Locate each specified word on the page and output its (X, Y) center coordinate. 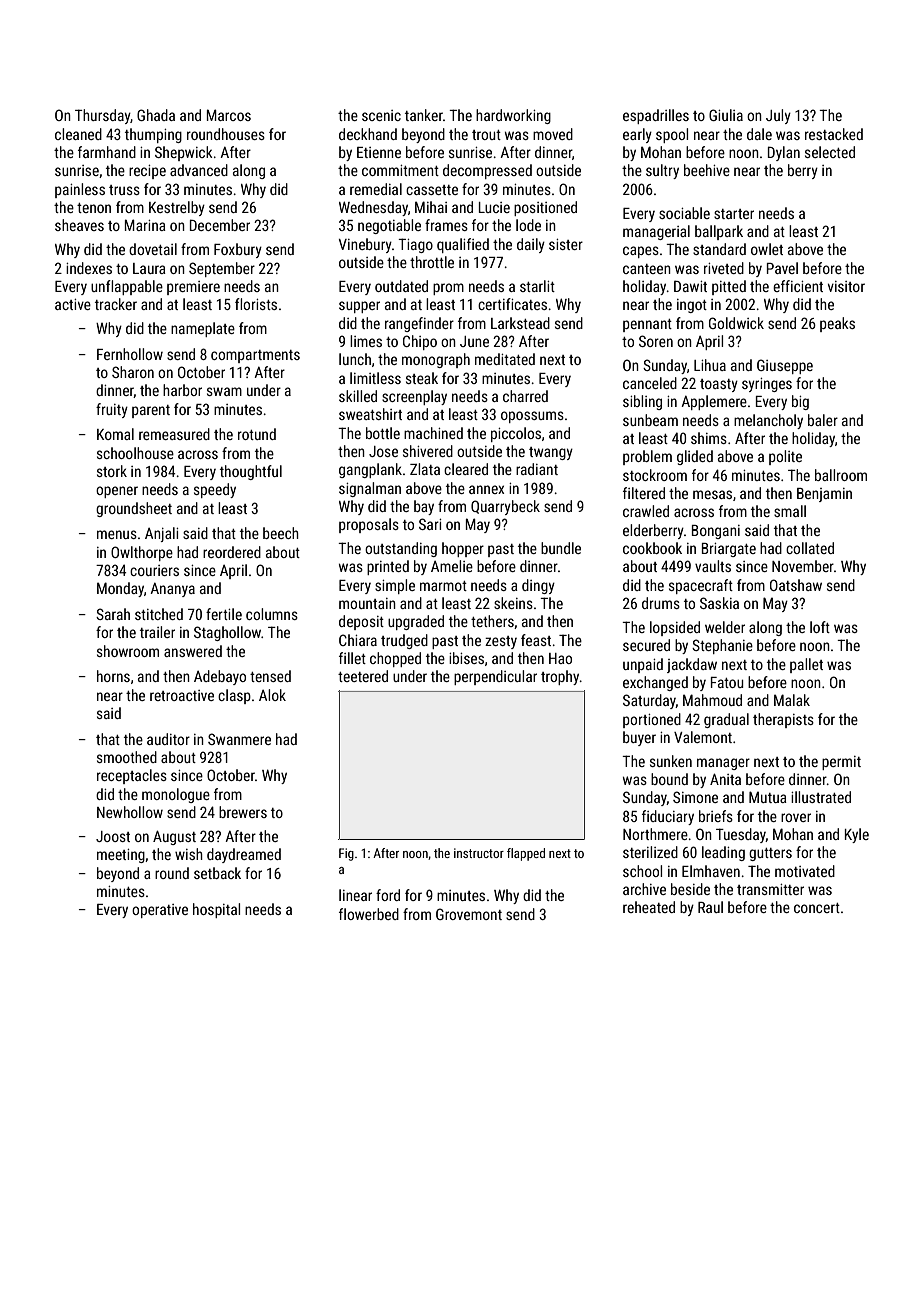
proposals (369, 525)
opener (117, 492)
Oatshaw (796, 585)
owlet (767, 249)
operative (160, 911)
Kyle (857, 835)
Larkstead (520, 323)
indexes (89, 268)
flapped (526, 854)
